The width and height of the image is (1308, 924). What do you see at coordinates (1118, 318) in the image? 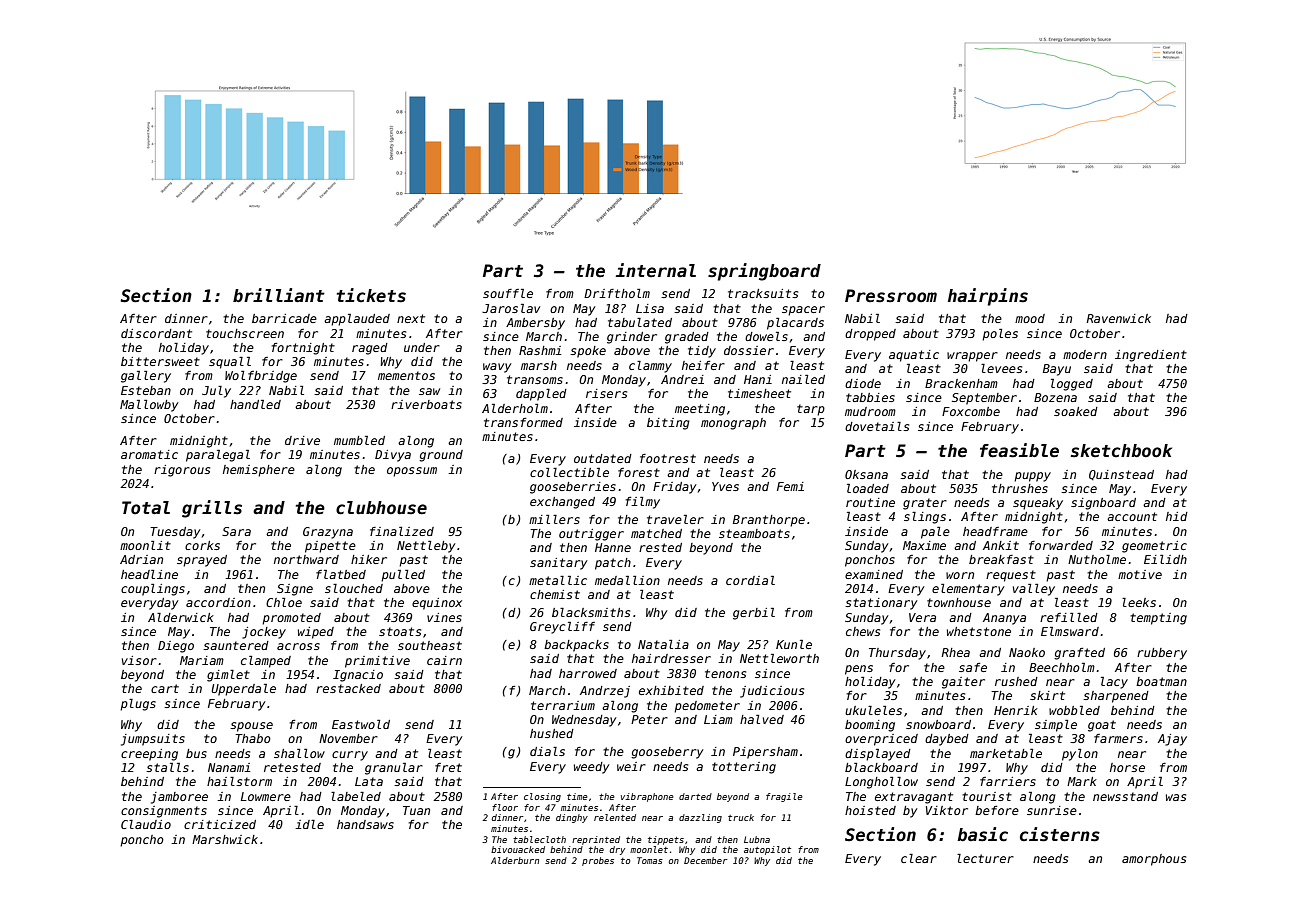
I see `Ravenwick` at bounding box center [1118, 318].
